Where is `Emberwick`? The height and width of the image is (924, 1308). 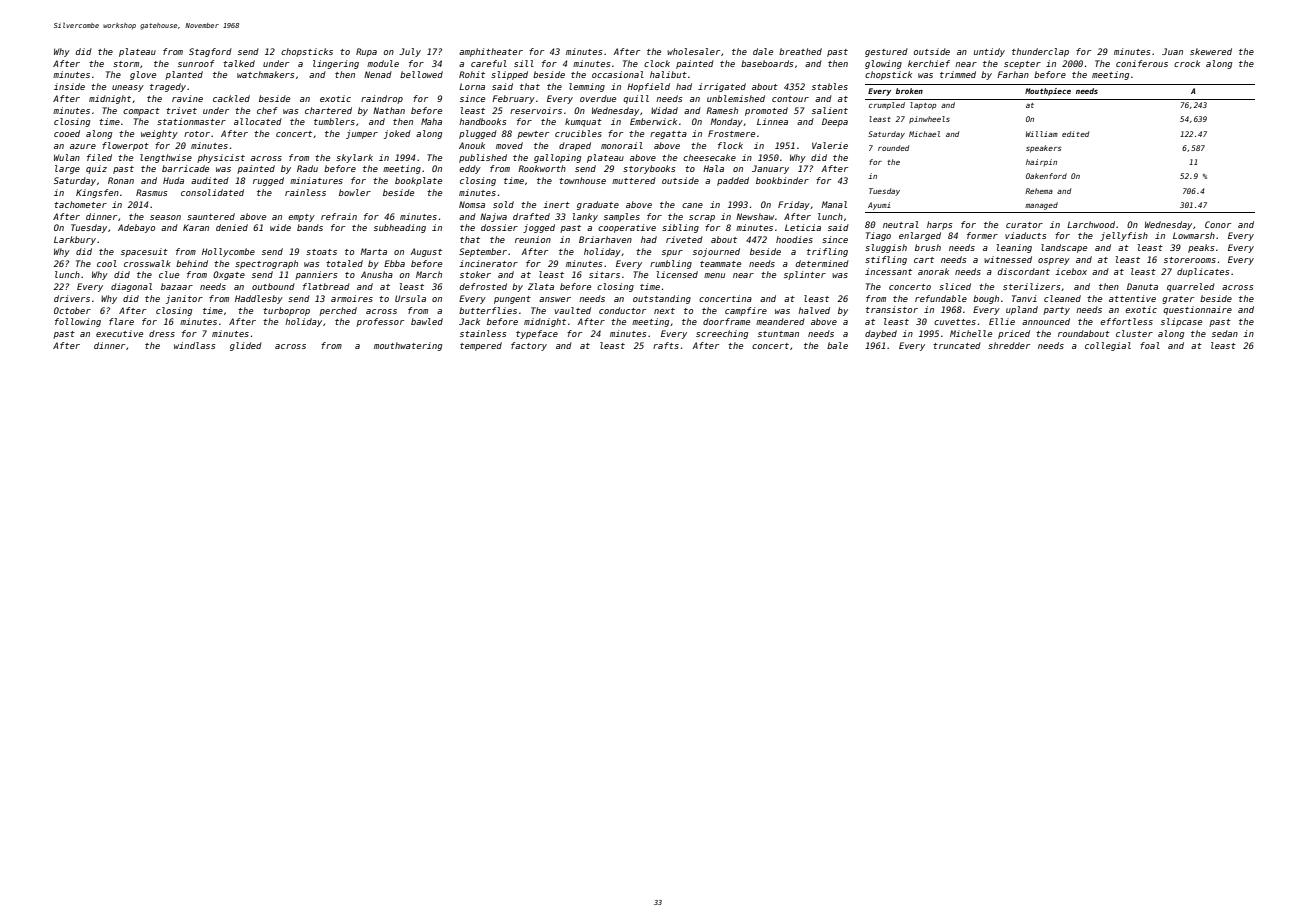 Emberwick is located at coordinates (653, 121).
